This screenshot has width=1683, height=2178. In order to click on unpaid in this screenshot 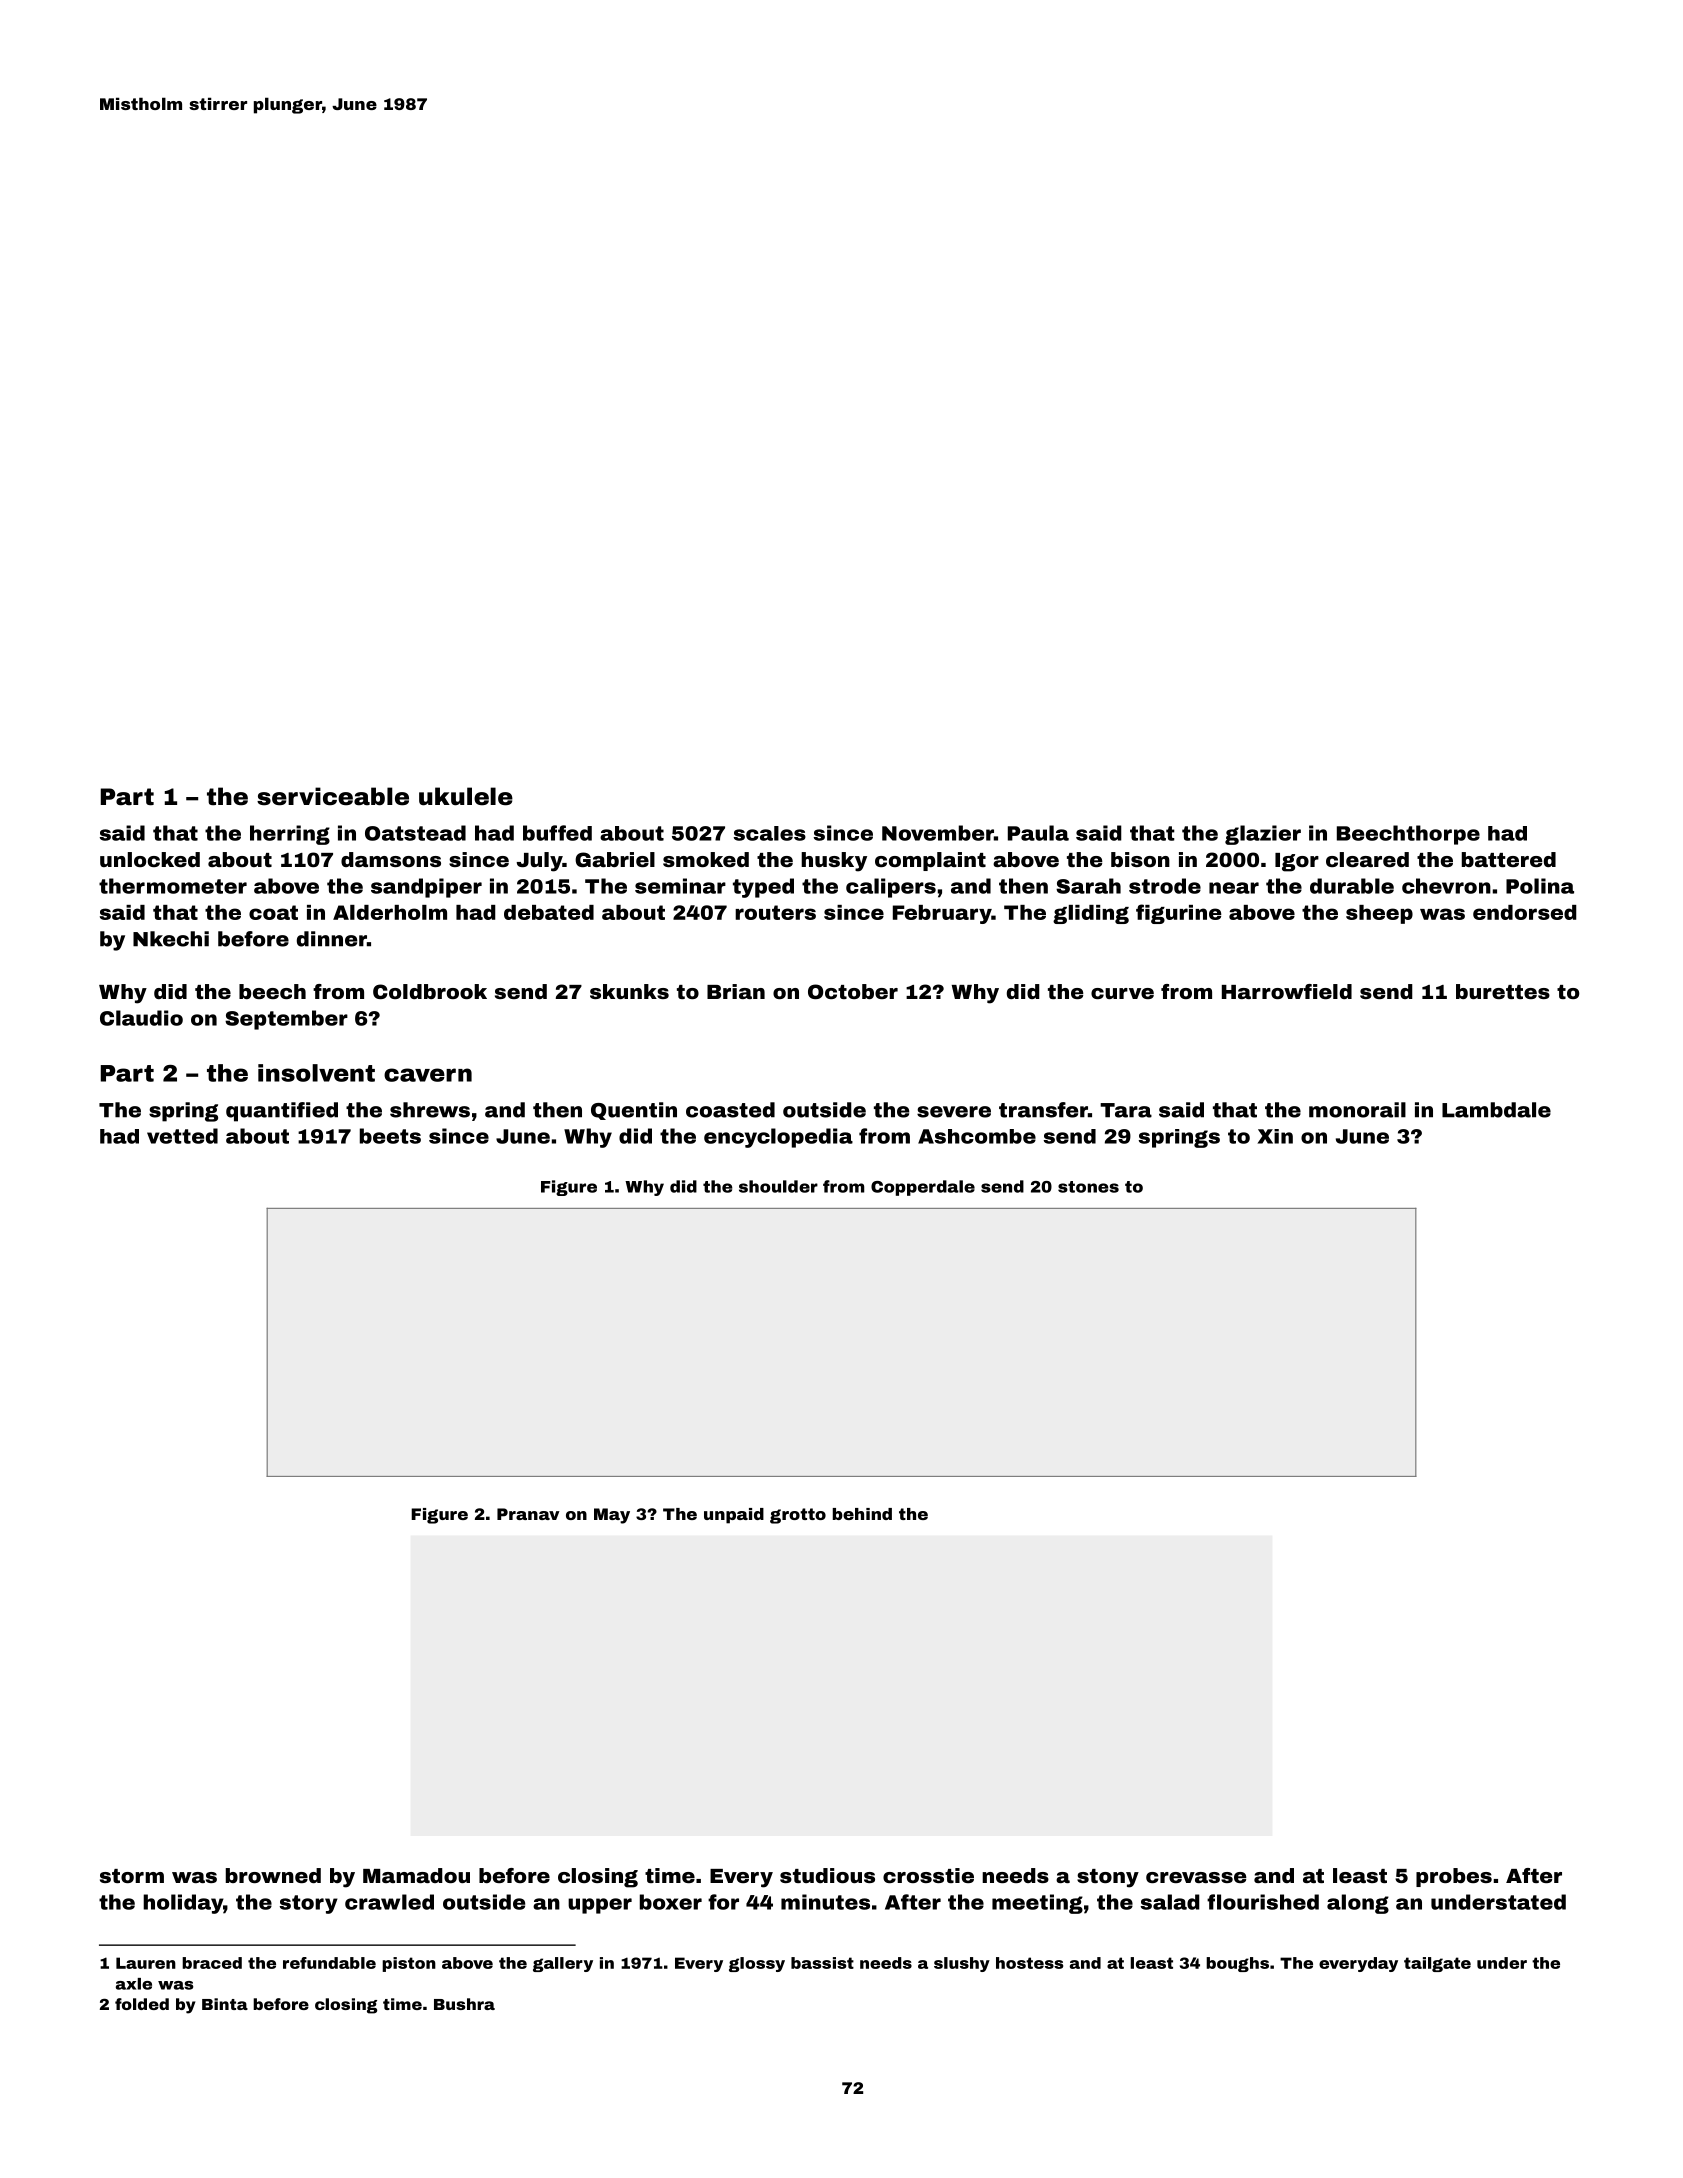, I will do `click(734, 1516)`.
